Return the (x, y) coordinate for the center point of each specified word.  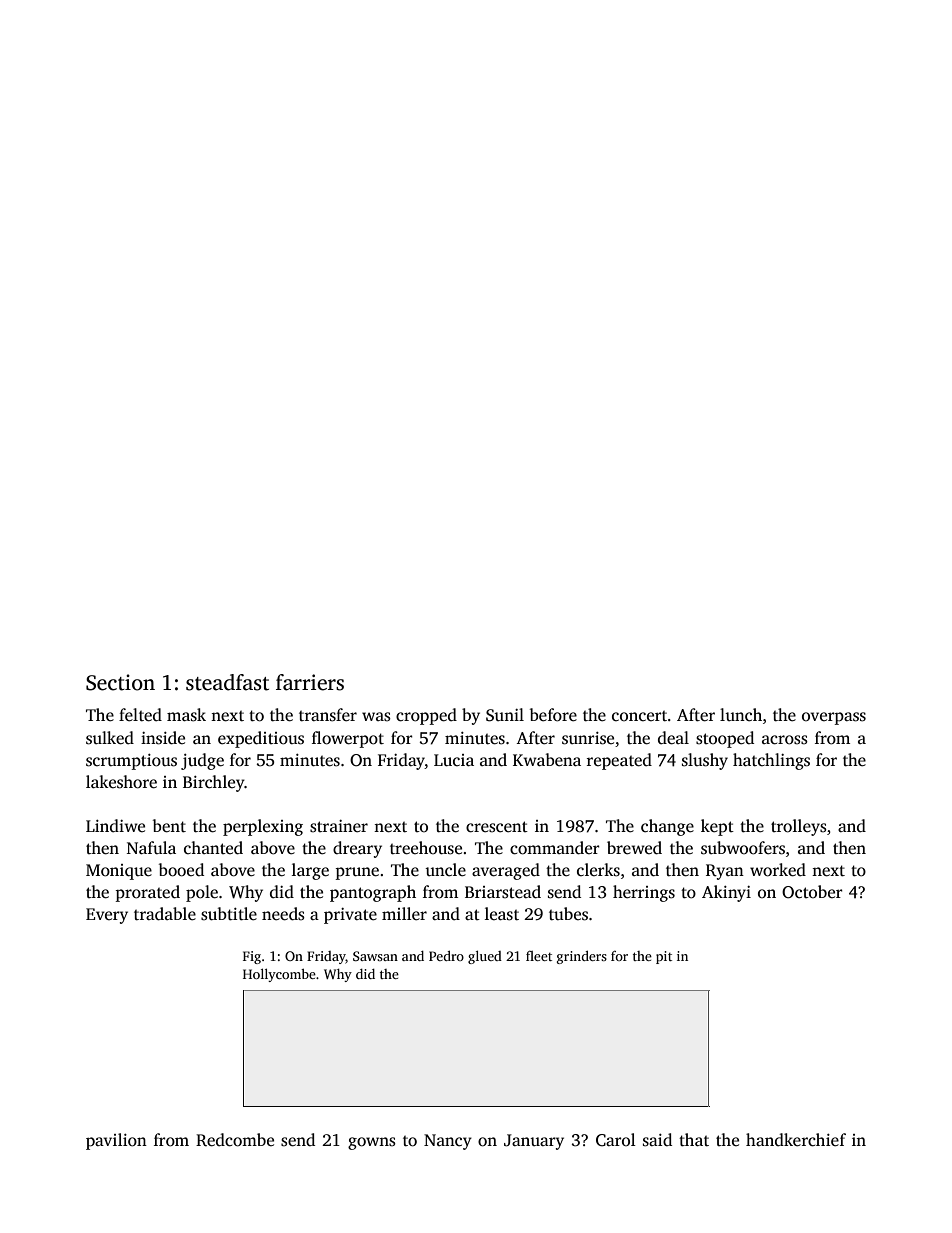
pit (664, 957)
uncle (445, 870)
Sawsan (375, 956)
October (812, 892)
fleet (539, 956)
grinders (582, 957)
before (553, 715)
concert (639, 716)
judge (202, 761)
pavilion (116, 1141)
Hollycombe (279, 975)
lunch (741, 715)
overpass (834, 718)
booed (181, 870)
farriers (310, 682)
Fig (252, 957)
